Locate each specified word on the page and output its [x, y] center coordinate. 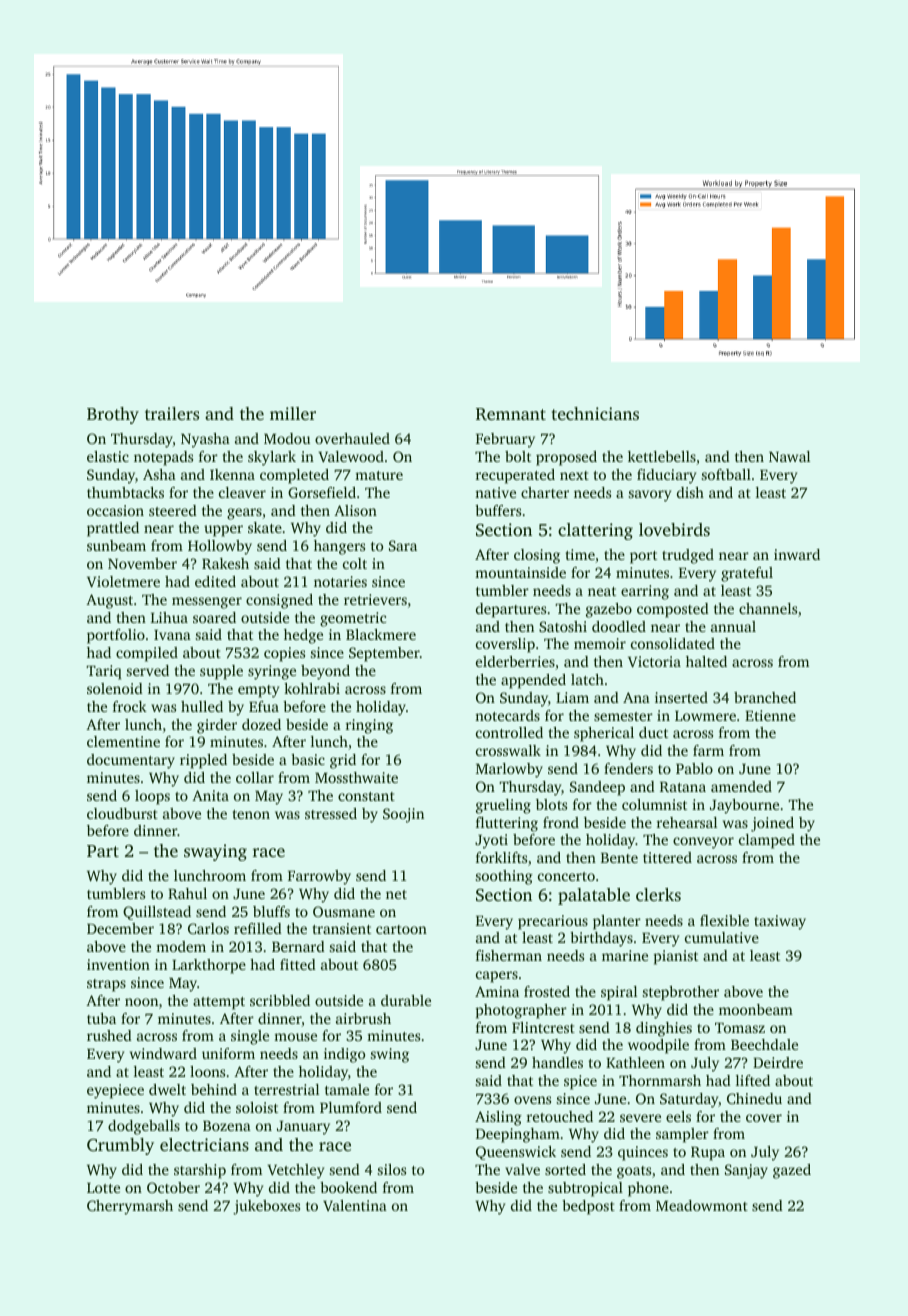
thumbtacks [125, 492]
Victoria [654, 661]
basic [308, 759]
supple [221, 672]
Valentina [355, 1205]
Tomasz [740, 1028]
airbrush [363, 1018]
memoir [600, 643]
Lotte [103, 1188]
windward [163, 1053]
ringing [369, 726]
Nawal [789, 456]
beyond [325, 672]
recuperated [515, 476]
